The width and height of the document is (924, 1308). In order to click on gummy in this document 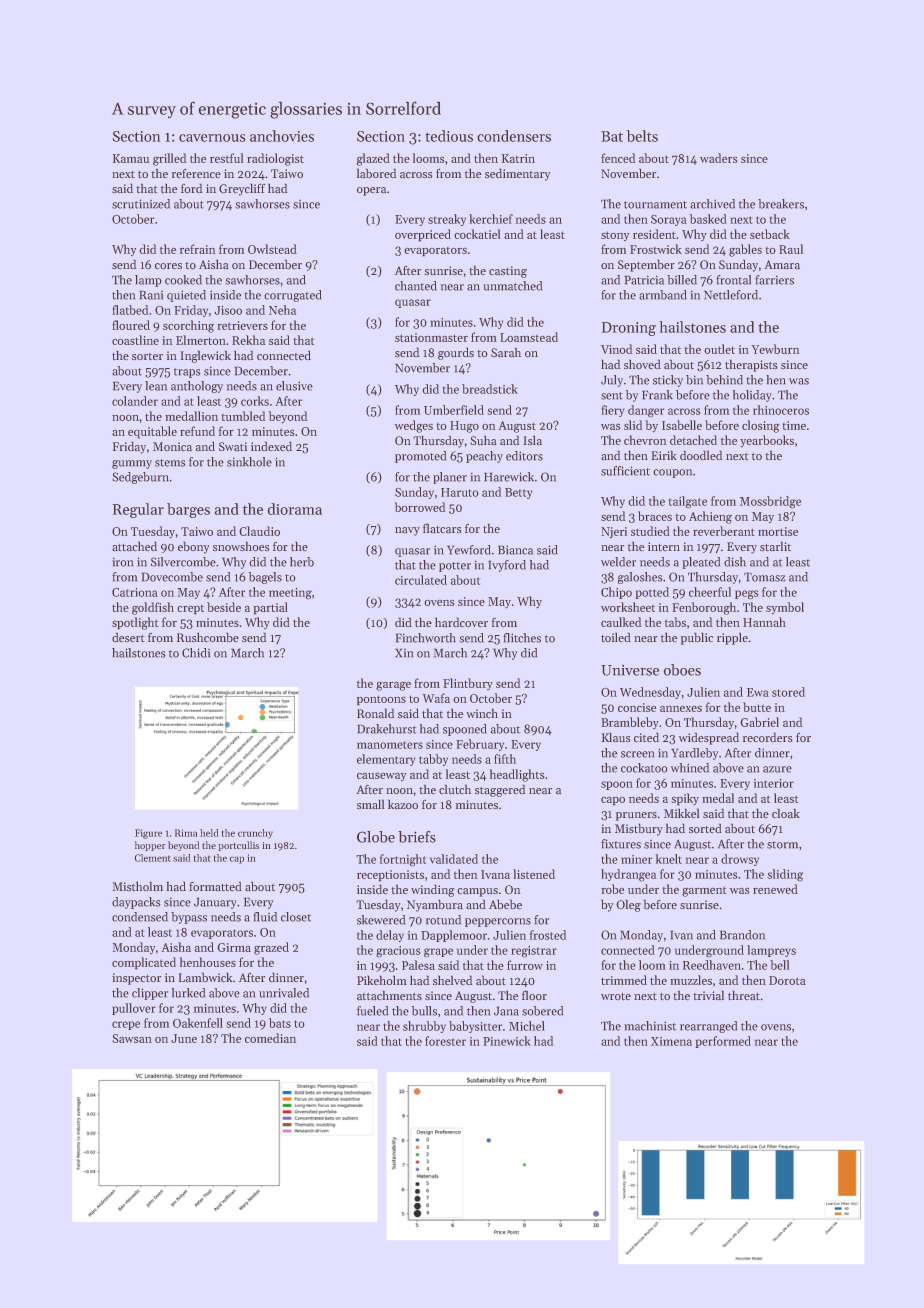, I will do `click(132, 464)`.
